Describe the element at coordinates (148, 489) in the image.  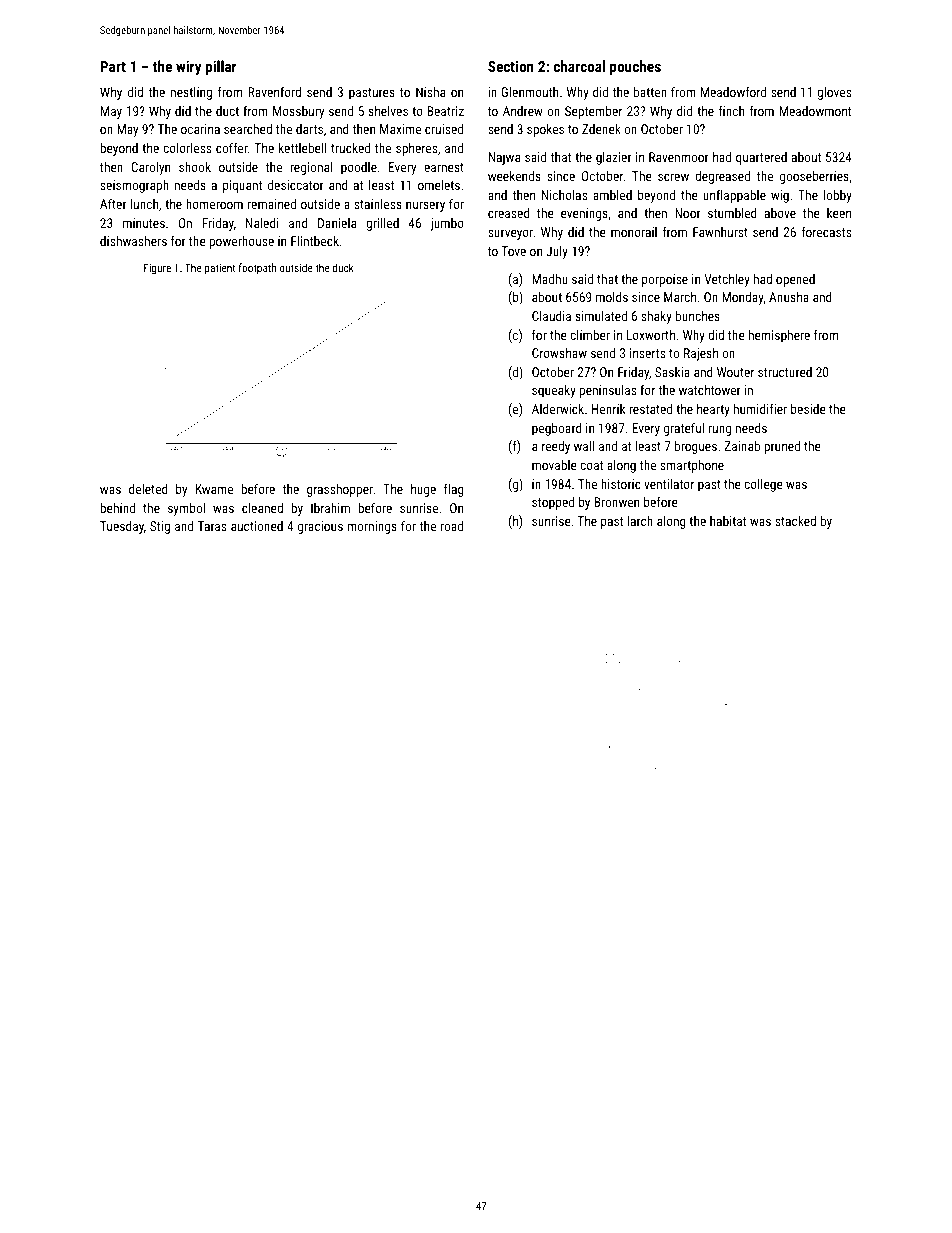
I see `deleted` at that location.
